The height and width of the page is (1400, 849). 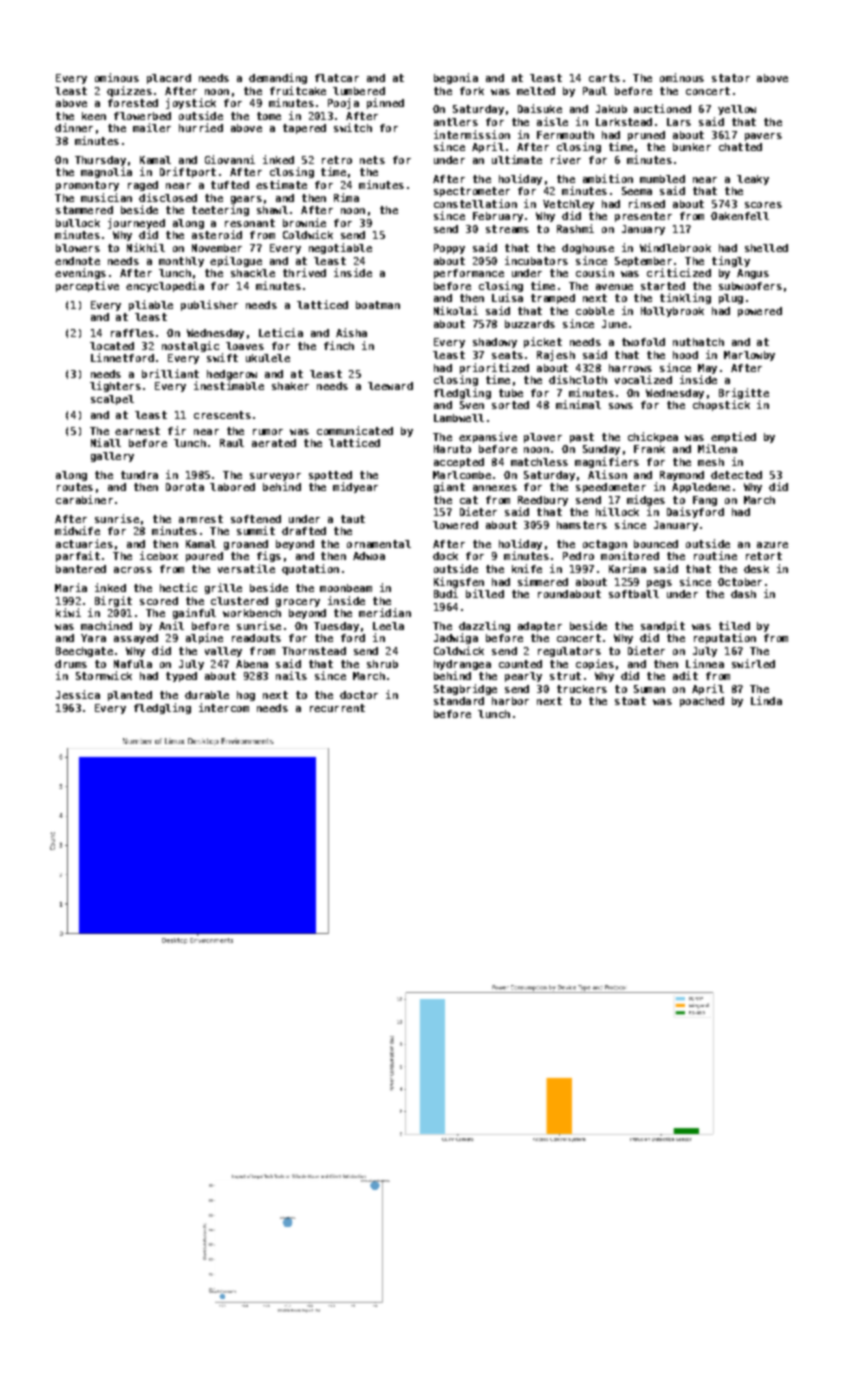 What do you see at coordinates (607, 462) in the page?
I see `magnifiers` at bounding box center [607, 462].
